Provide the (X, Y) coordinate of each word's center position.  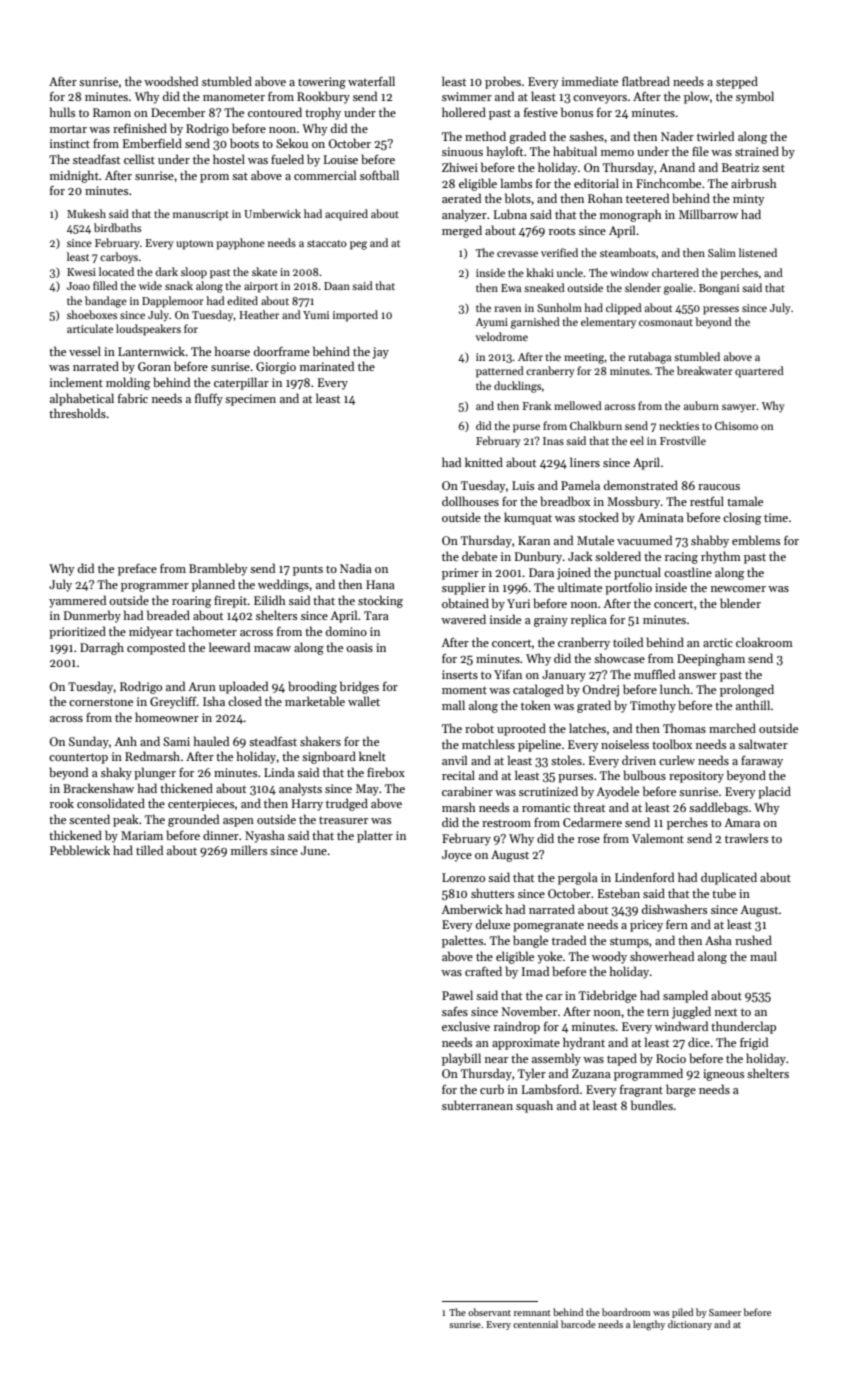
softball (379, 175)
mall (453, 705)
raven (507, 309)
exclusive (466, 1026)
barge (681, 1090)
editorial (596, 183)
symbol (755, 97)
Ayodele (617, 792)
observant (489, 1312)
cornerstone (101, 702)
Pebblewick (80, 850)
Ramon (112, 112)
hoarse (232, 351)
